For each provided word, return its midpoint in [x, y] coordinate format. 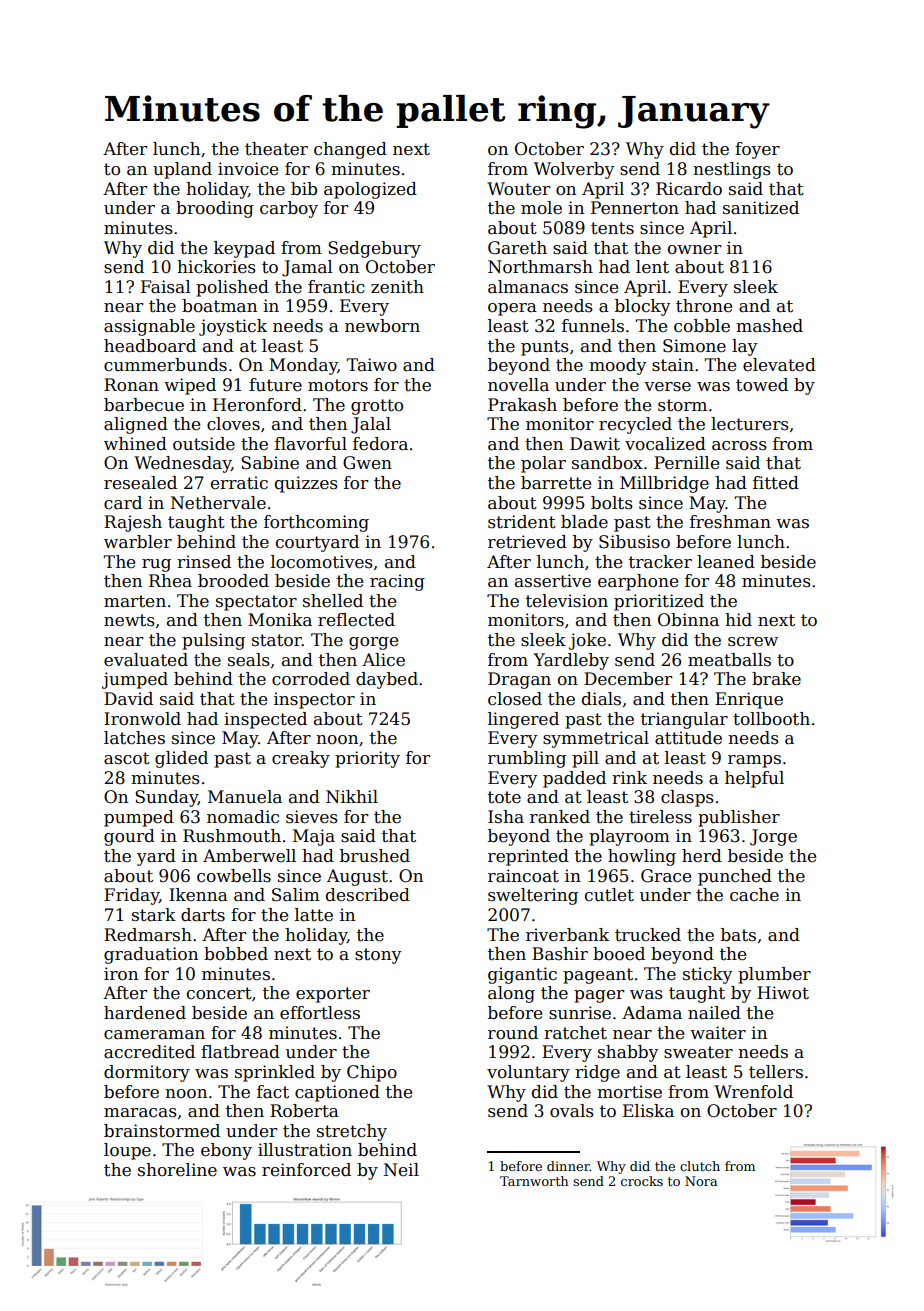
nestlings [732, 170]
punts [545, 348]
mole [541, 208]
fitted [776, 483]
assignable [149, 327]
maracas [140, 1113]
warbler [138, 542]
